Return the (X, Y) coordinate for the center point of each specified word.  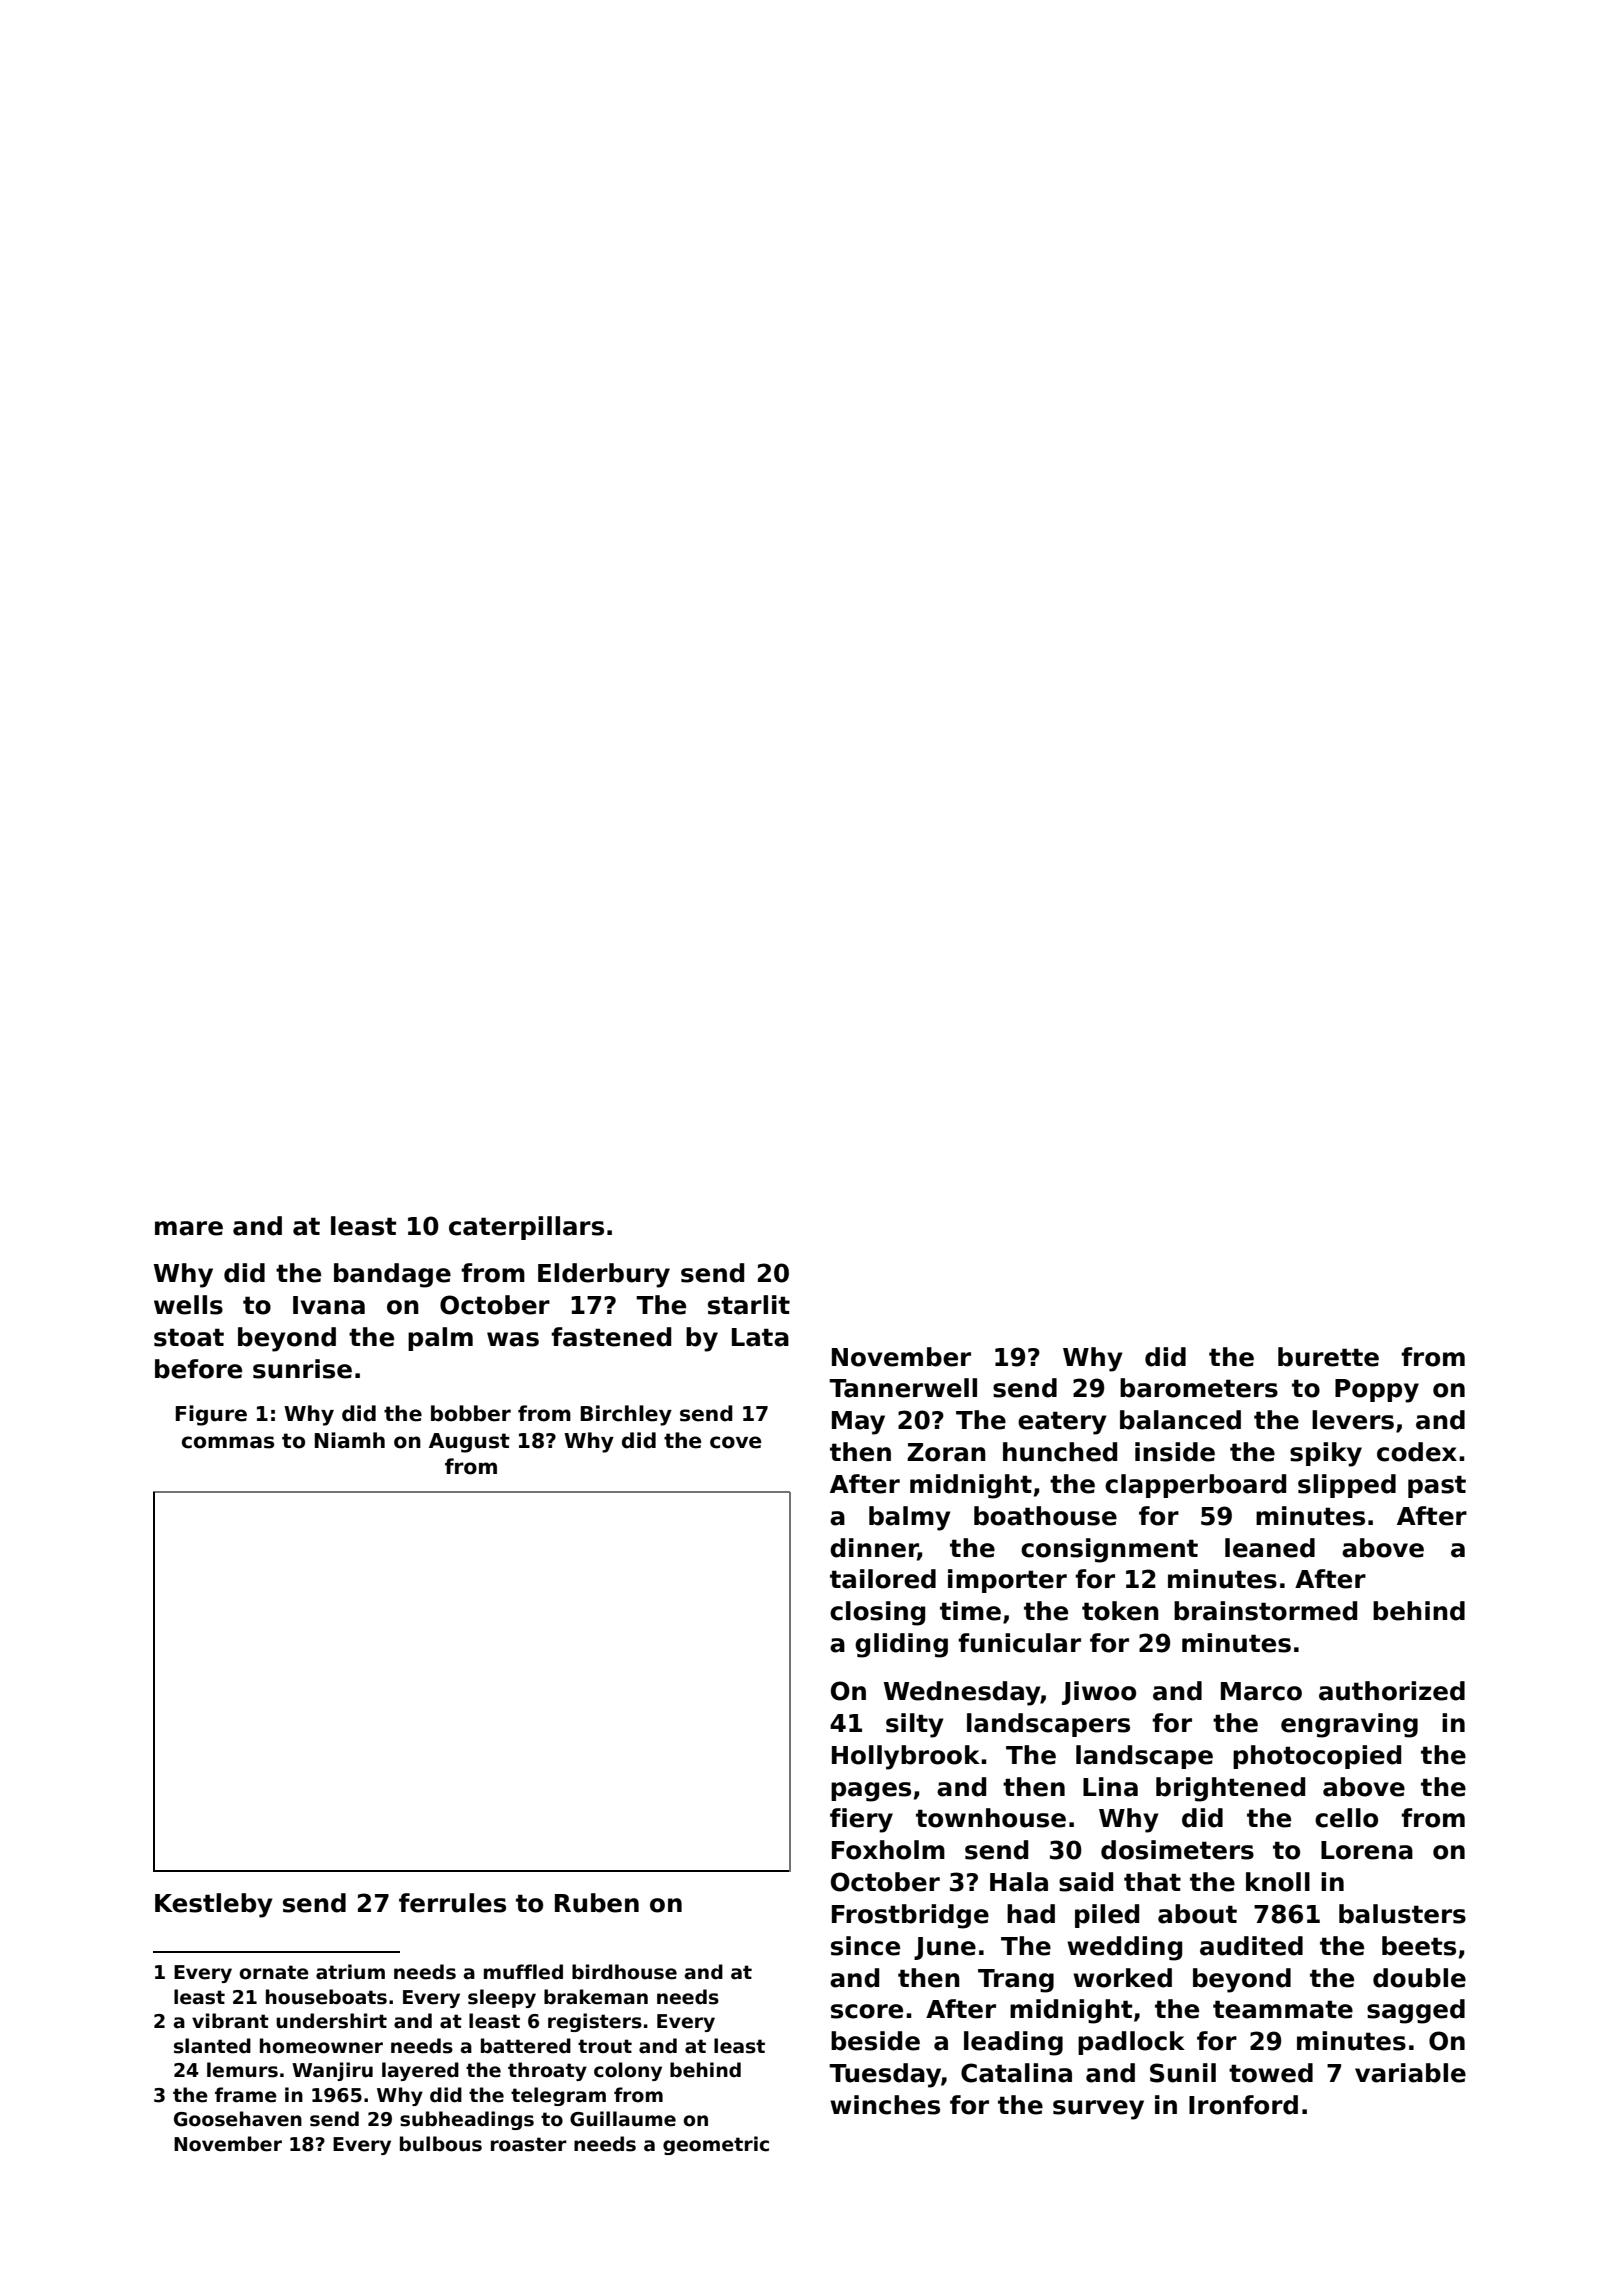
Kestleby (214, 1905)
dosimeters (1177, 1850)
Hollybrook (906, 1757)
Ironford (1243, 2105)
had (1031, 1914)
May (858, 1423)
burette (1328, 1357)
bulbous (441, 2144)
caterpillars (526, 1228)
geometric (716, 2145)
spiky (1326, 1454)
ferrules (452, 1903)
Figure (211, 1415)
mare (189, 1228)
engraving (1349, 1725)
